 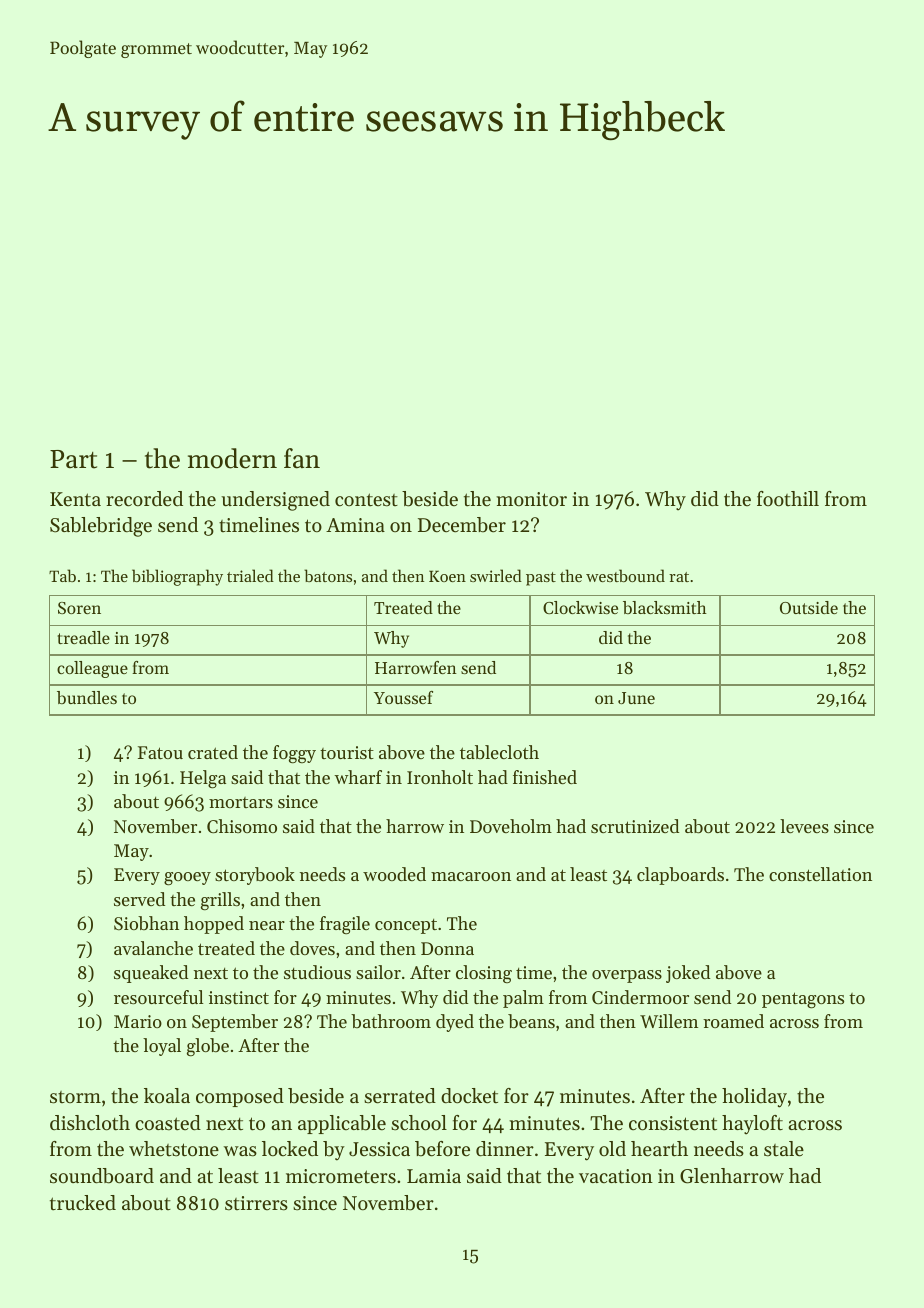 I want to click on June, so click(x=636, y=698).
